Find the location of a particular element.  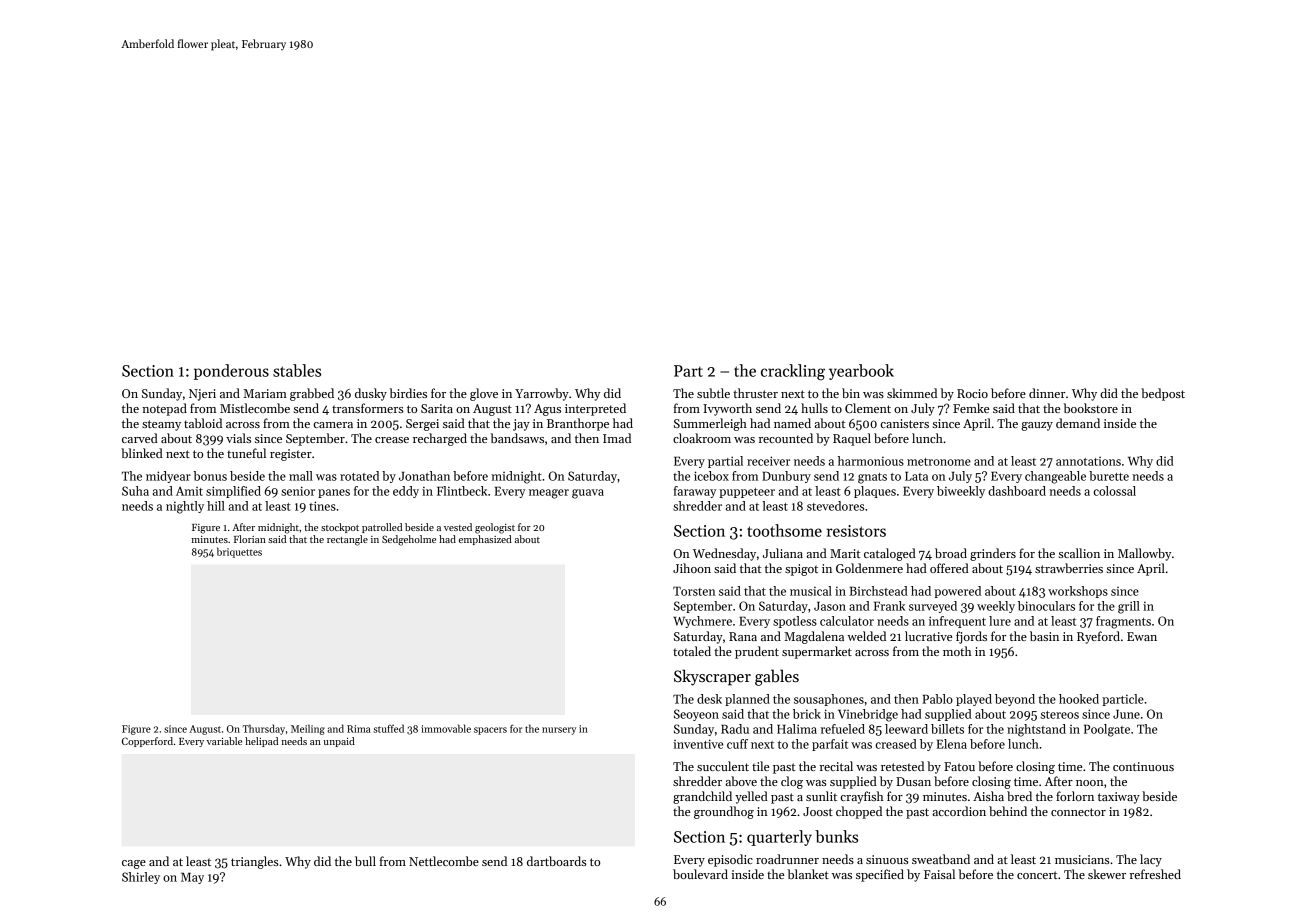

desk is located at coordinates (709, 699).
